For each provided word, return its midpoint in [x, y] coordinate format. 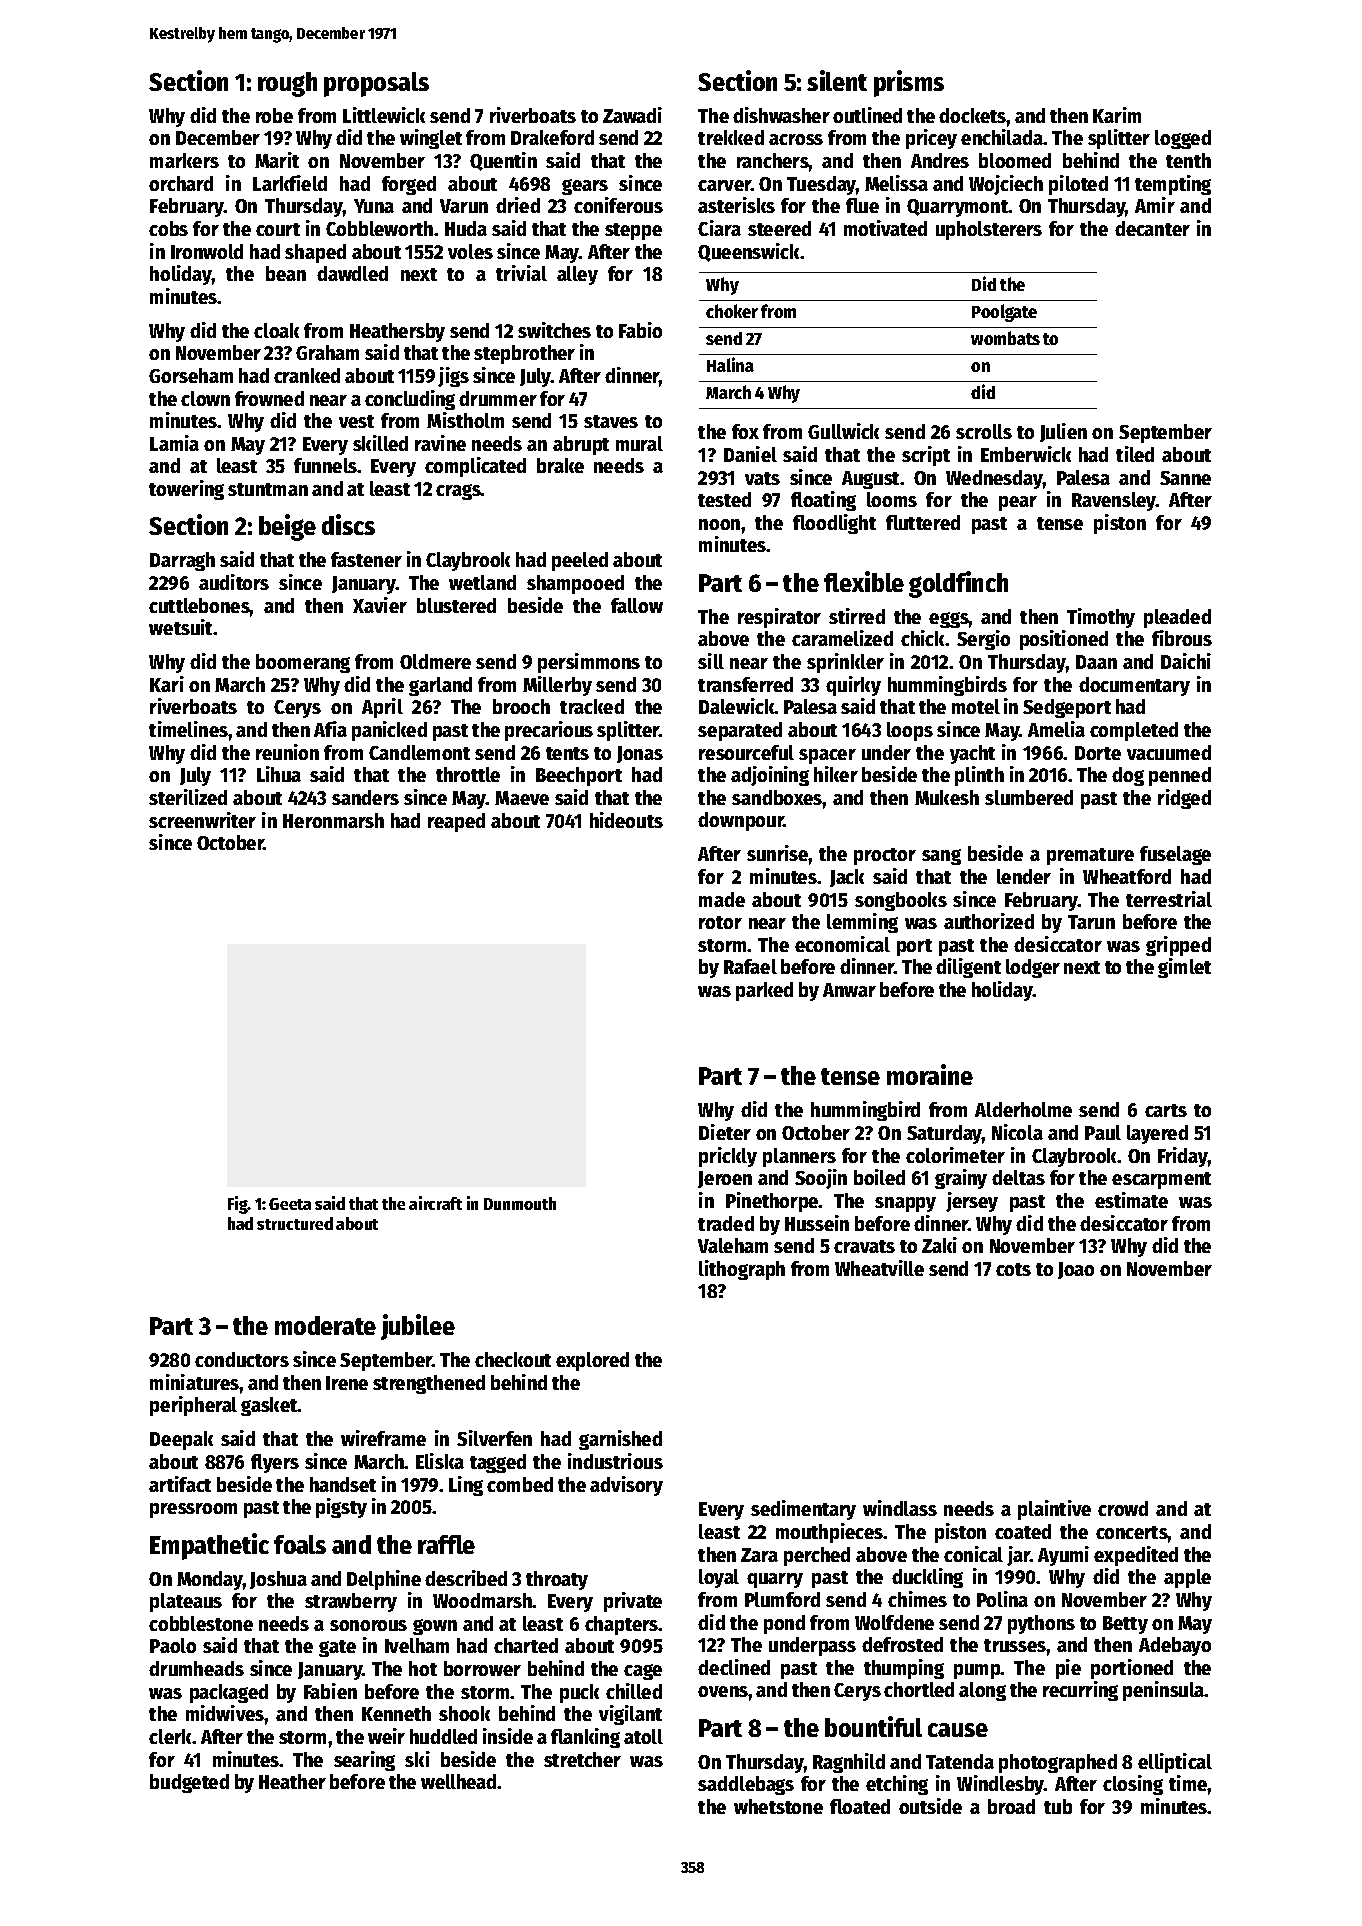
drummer [498, 398]
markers [184, 160]
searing [364, 1761]
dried [518, 205]
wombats [1005, 338]
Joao [1076, 1270]
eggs [949, 620]
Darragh [182, 561]
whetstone [778, 1806]
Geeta [290, 1204]
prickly [728, 1157]
